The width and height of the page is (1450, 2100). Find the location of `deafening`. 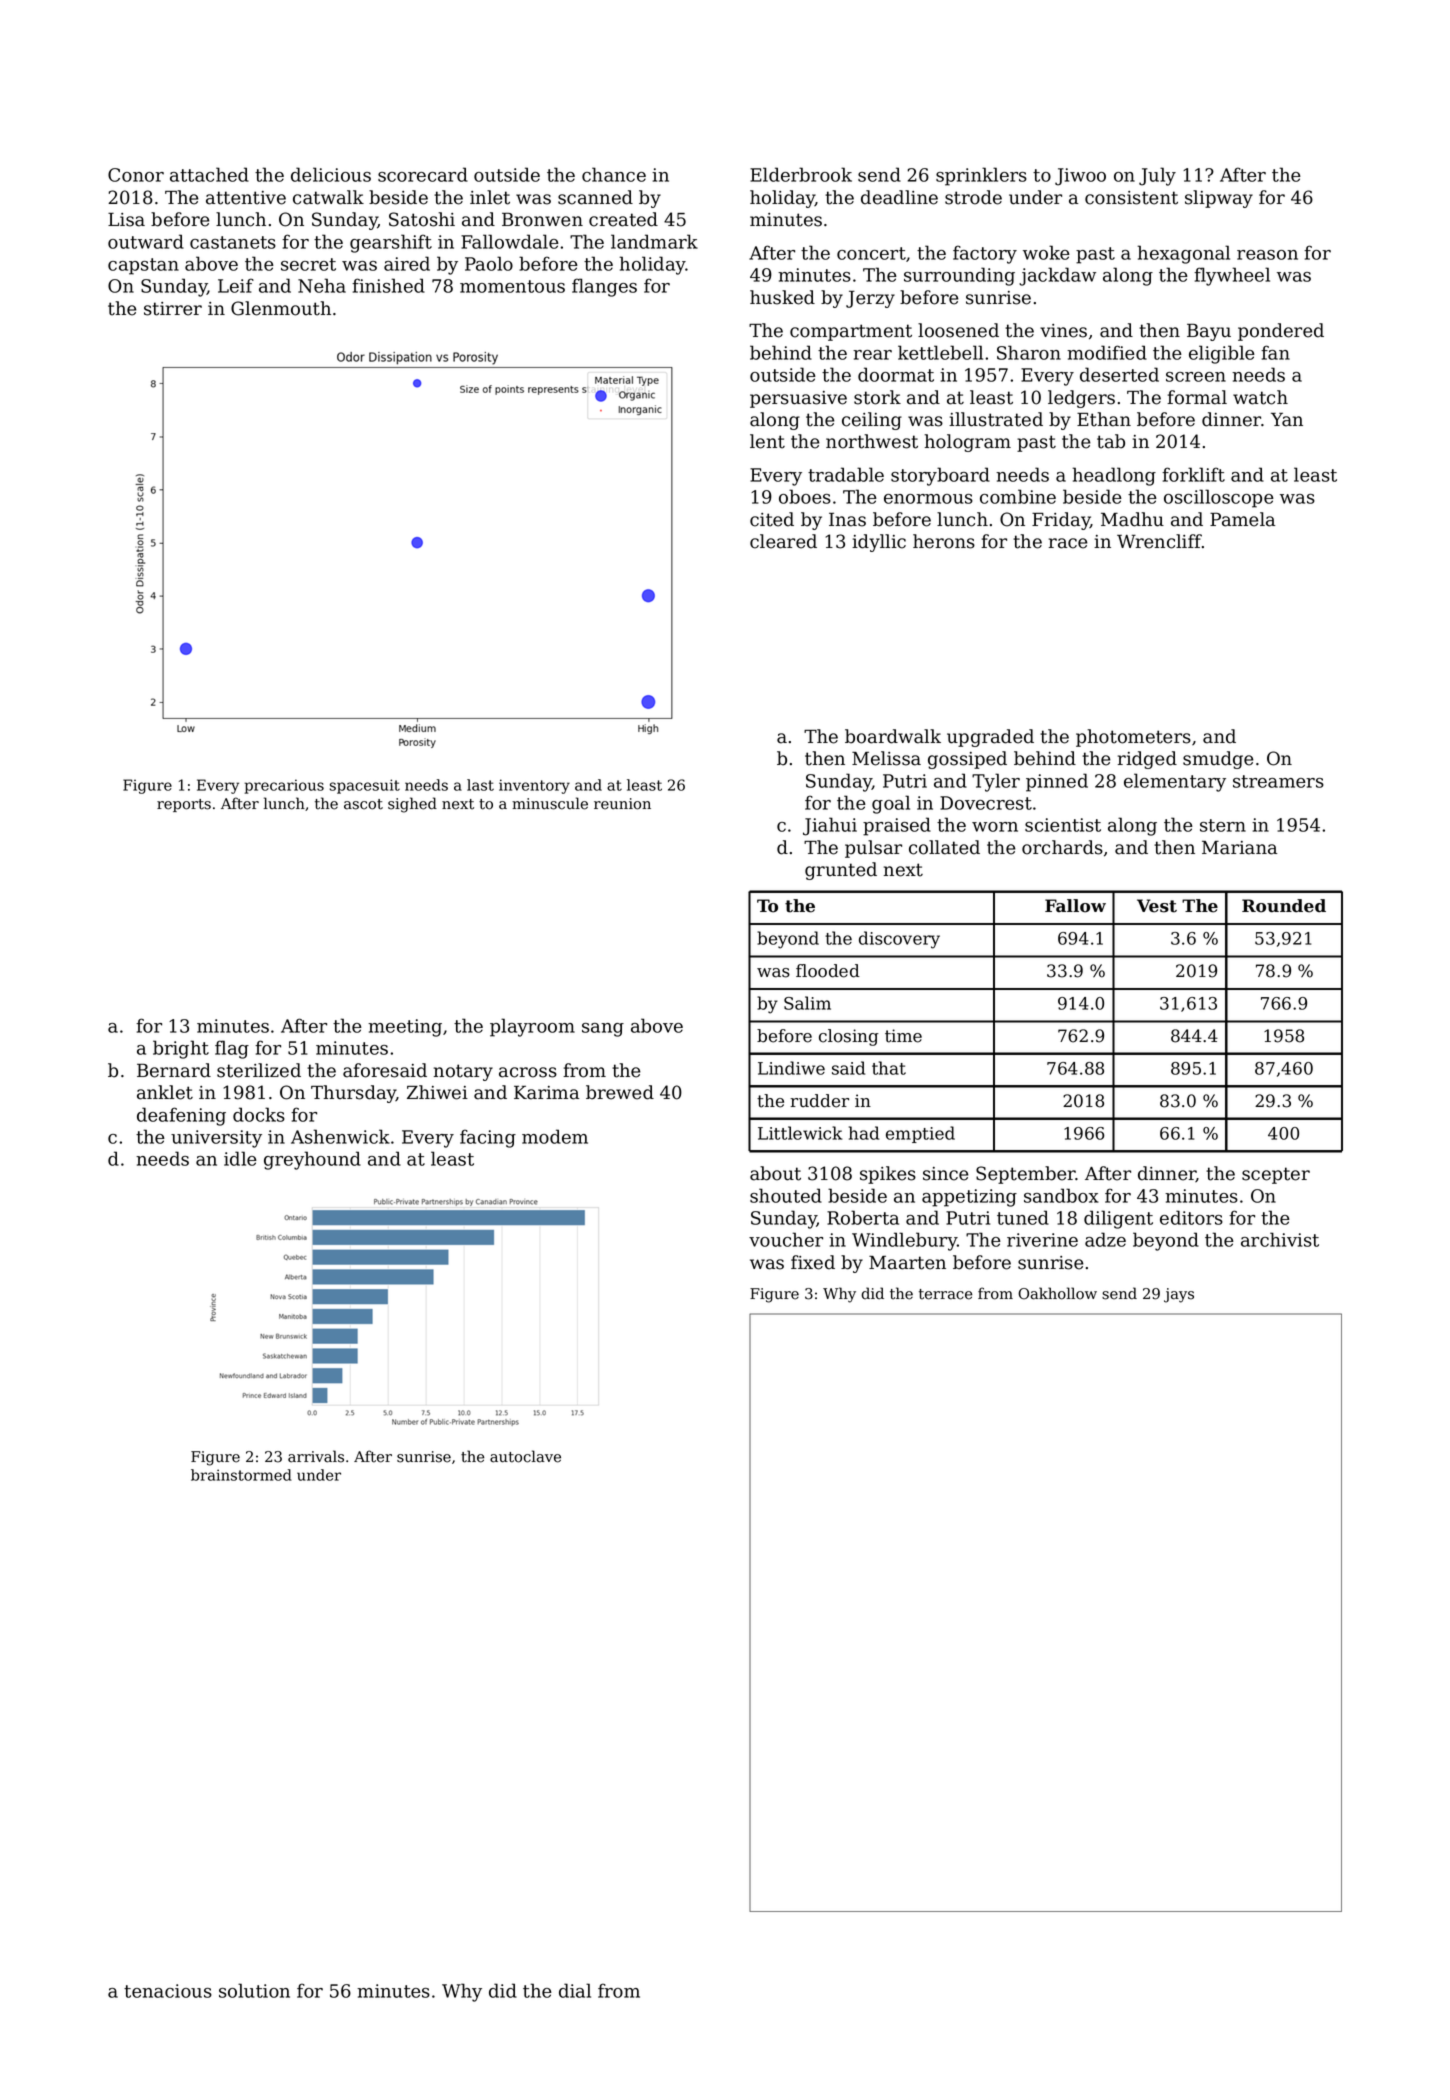

deafening is located at coordinates (181, 1116).
